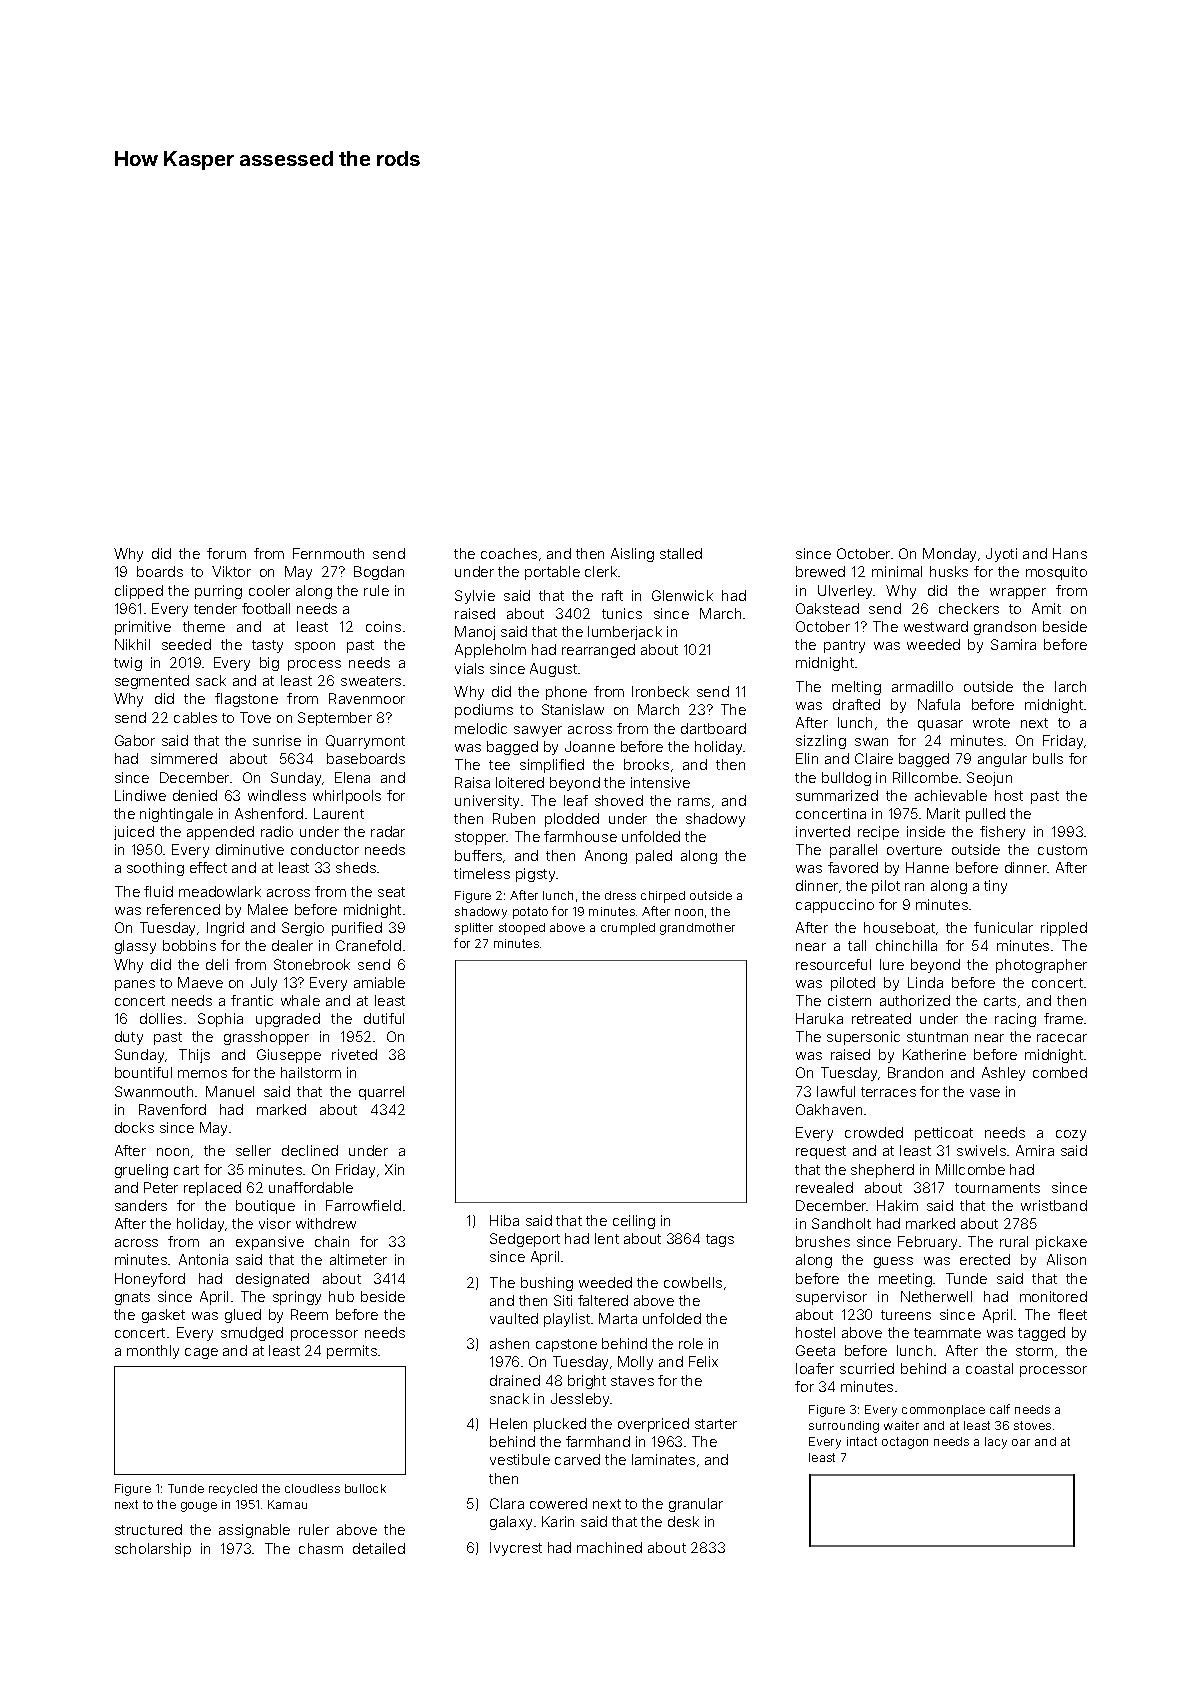  Describe the element at coordinates (141, 1205) in the document. I see `sanders` at that location.
